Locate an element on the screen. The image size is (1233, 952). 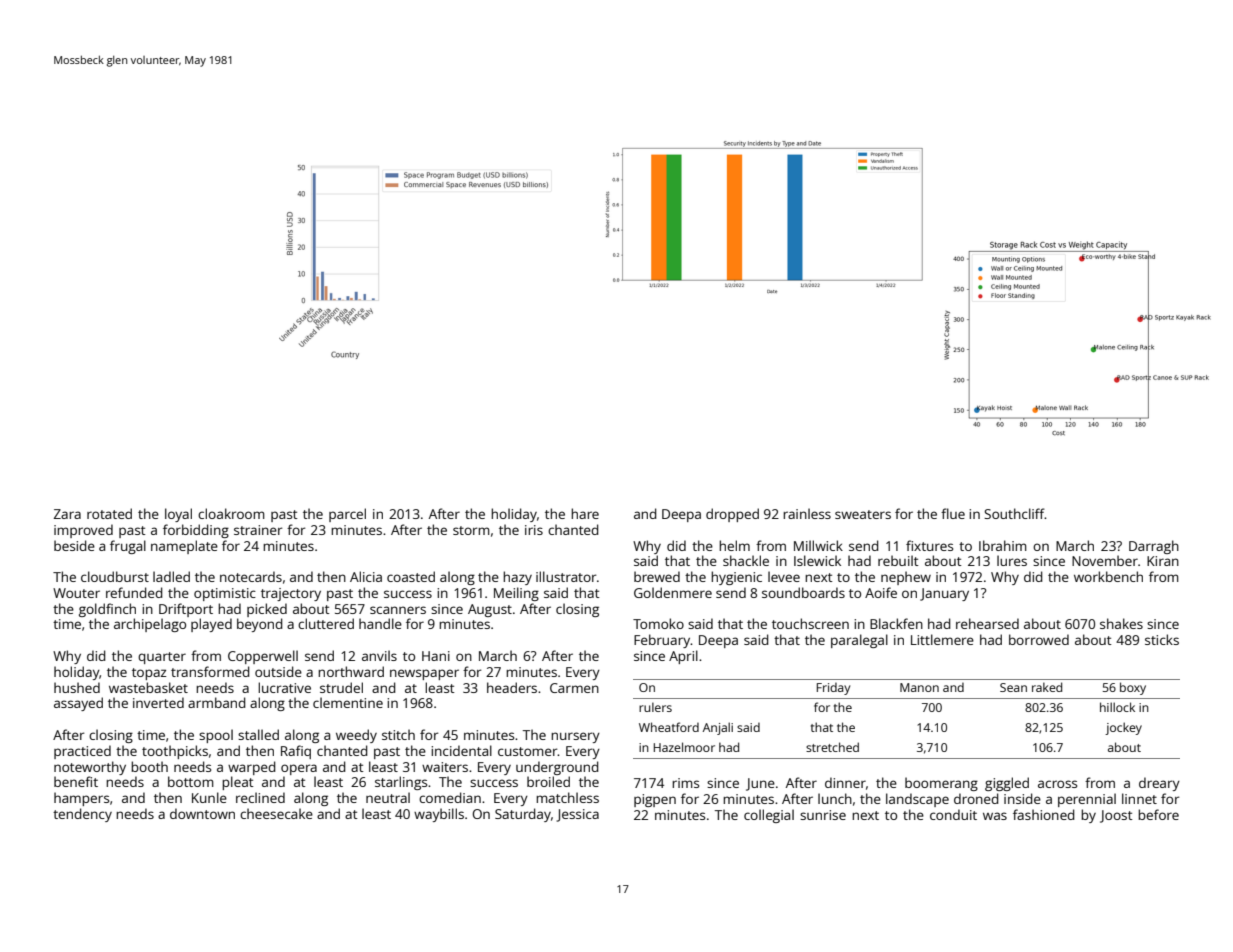
flue is located at coordinates (953, 513).
